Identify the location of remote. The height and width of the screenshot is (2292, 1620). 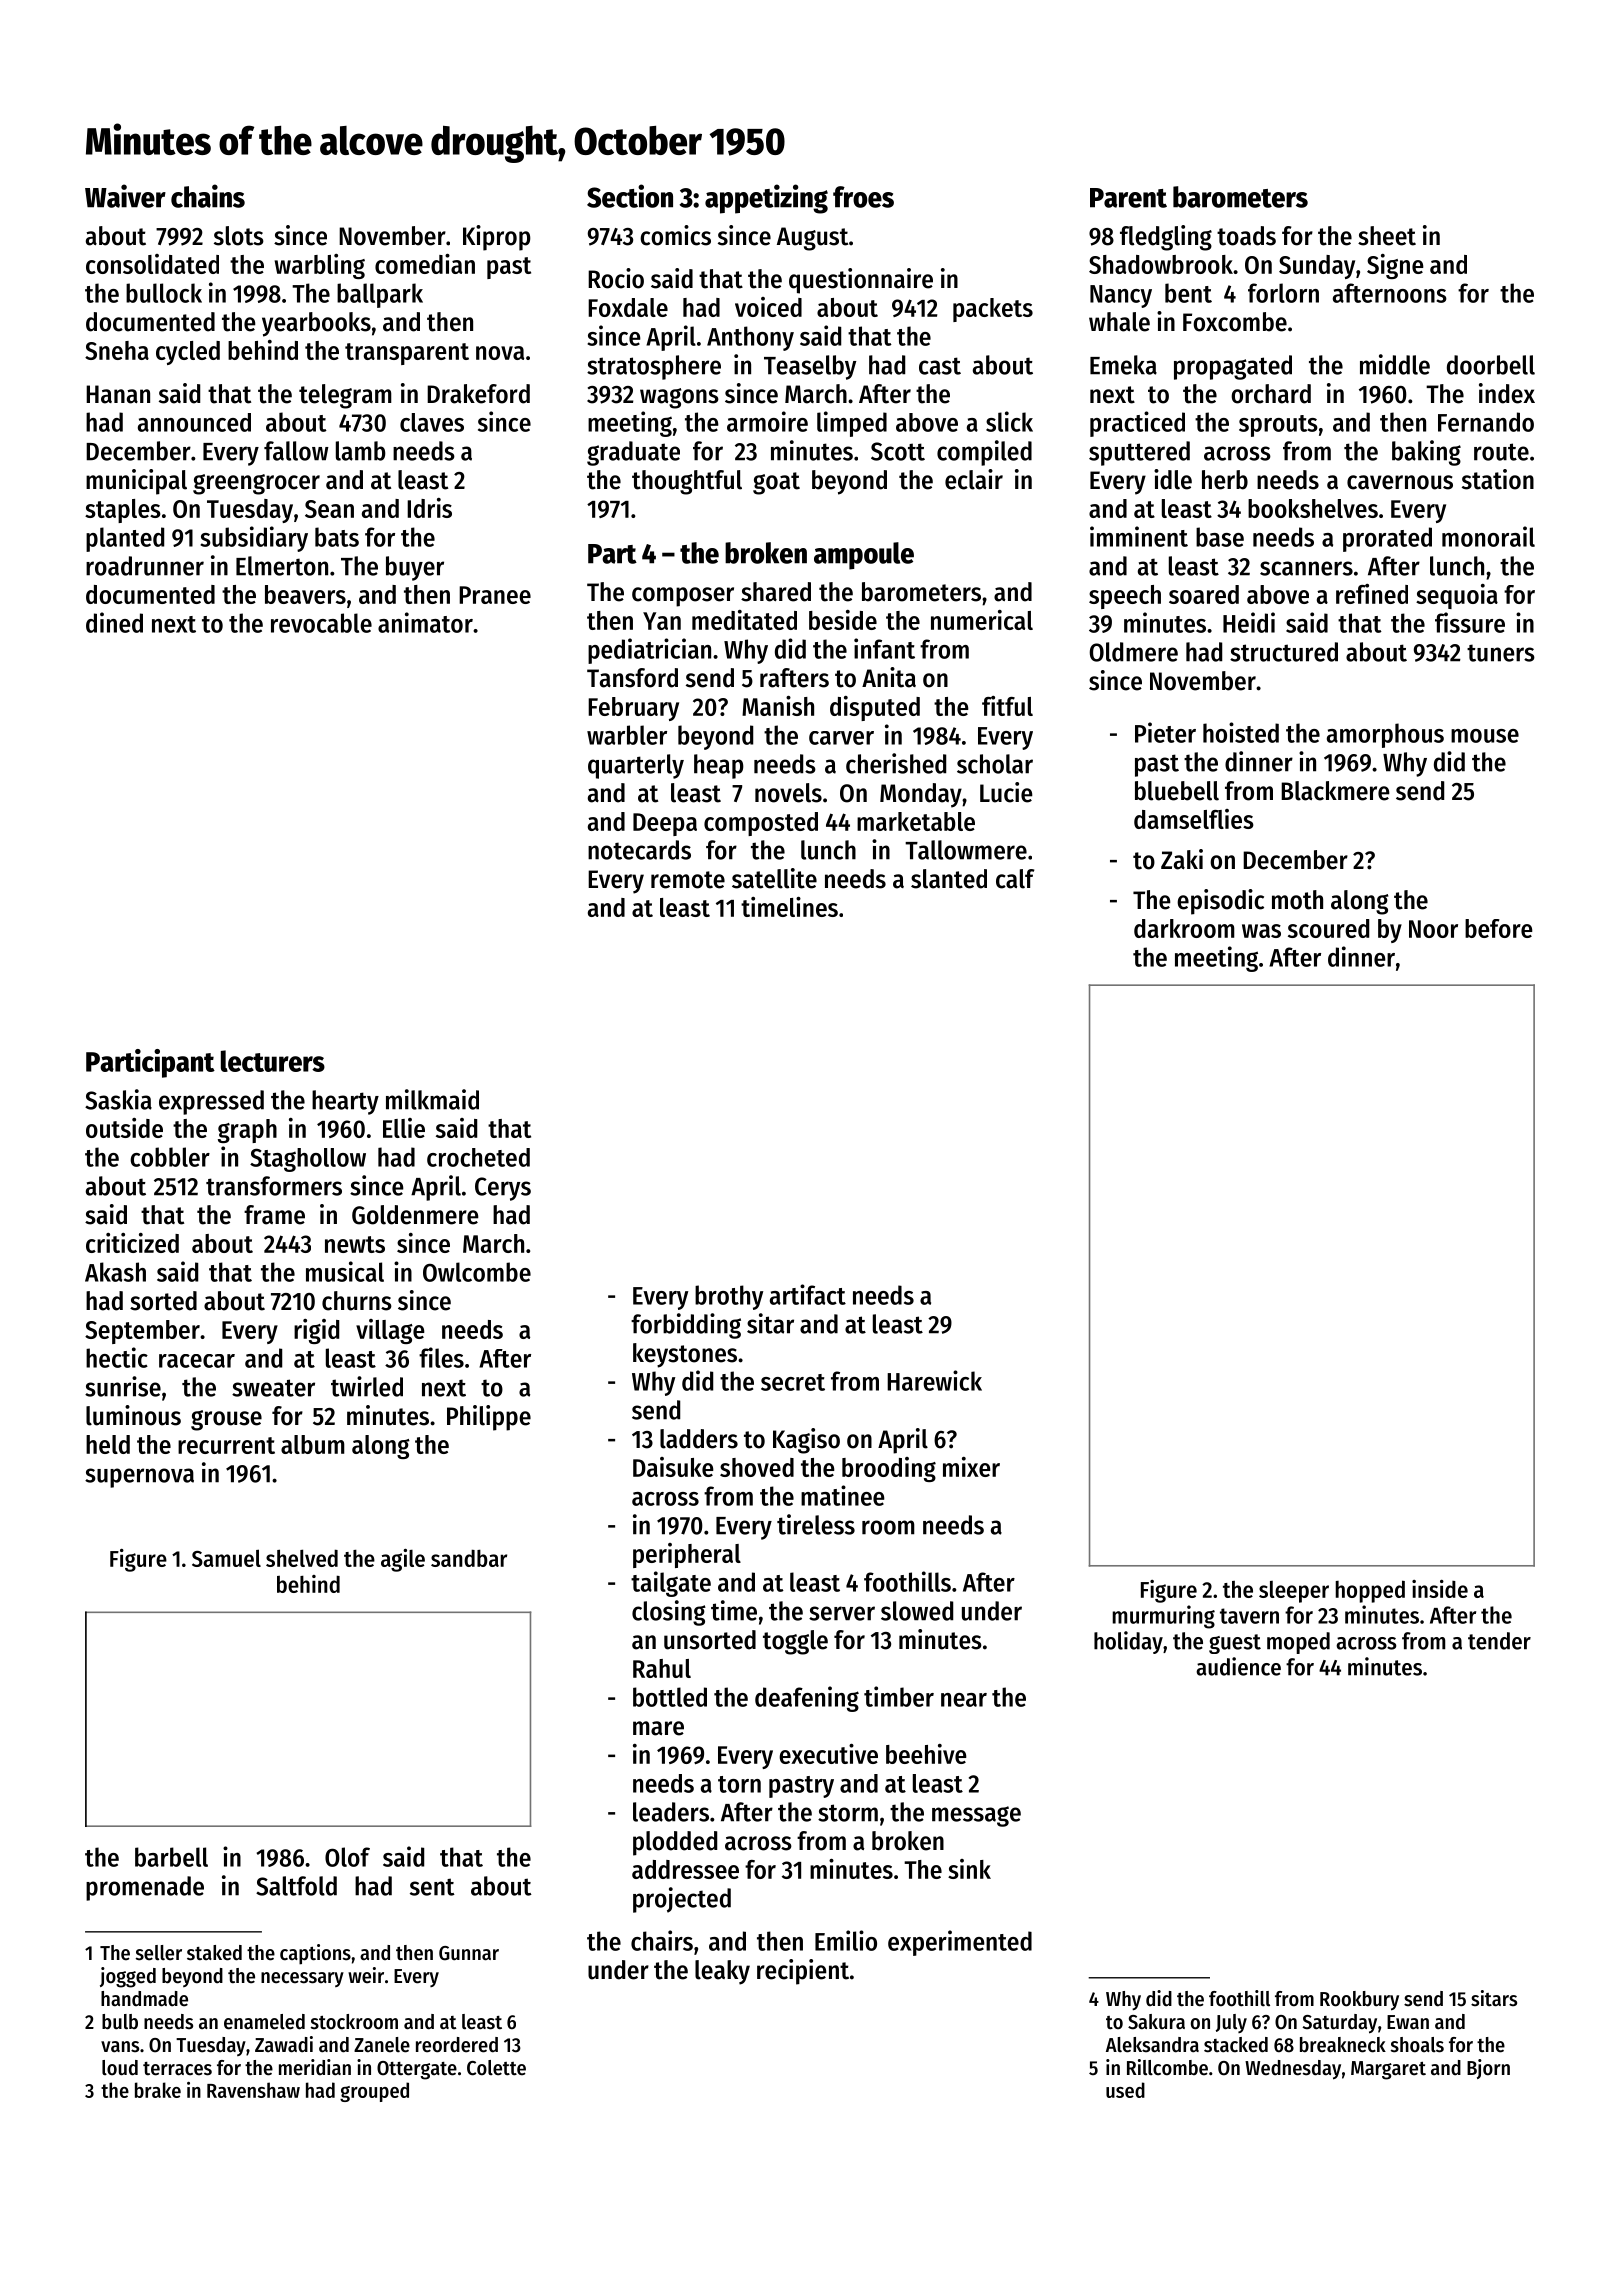
(688, 880).
